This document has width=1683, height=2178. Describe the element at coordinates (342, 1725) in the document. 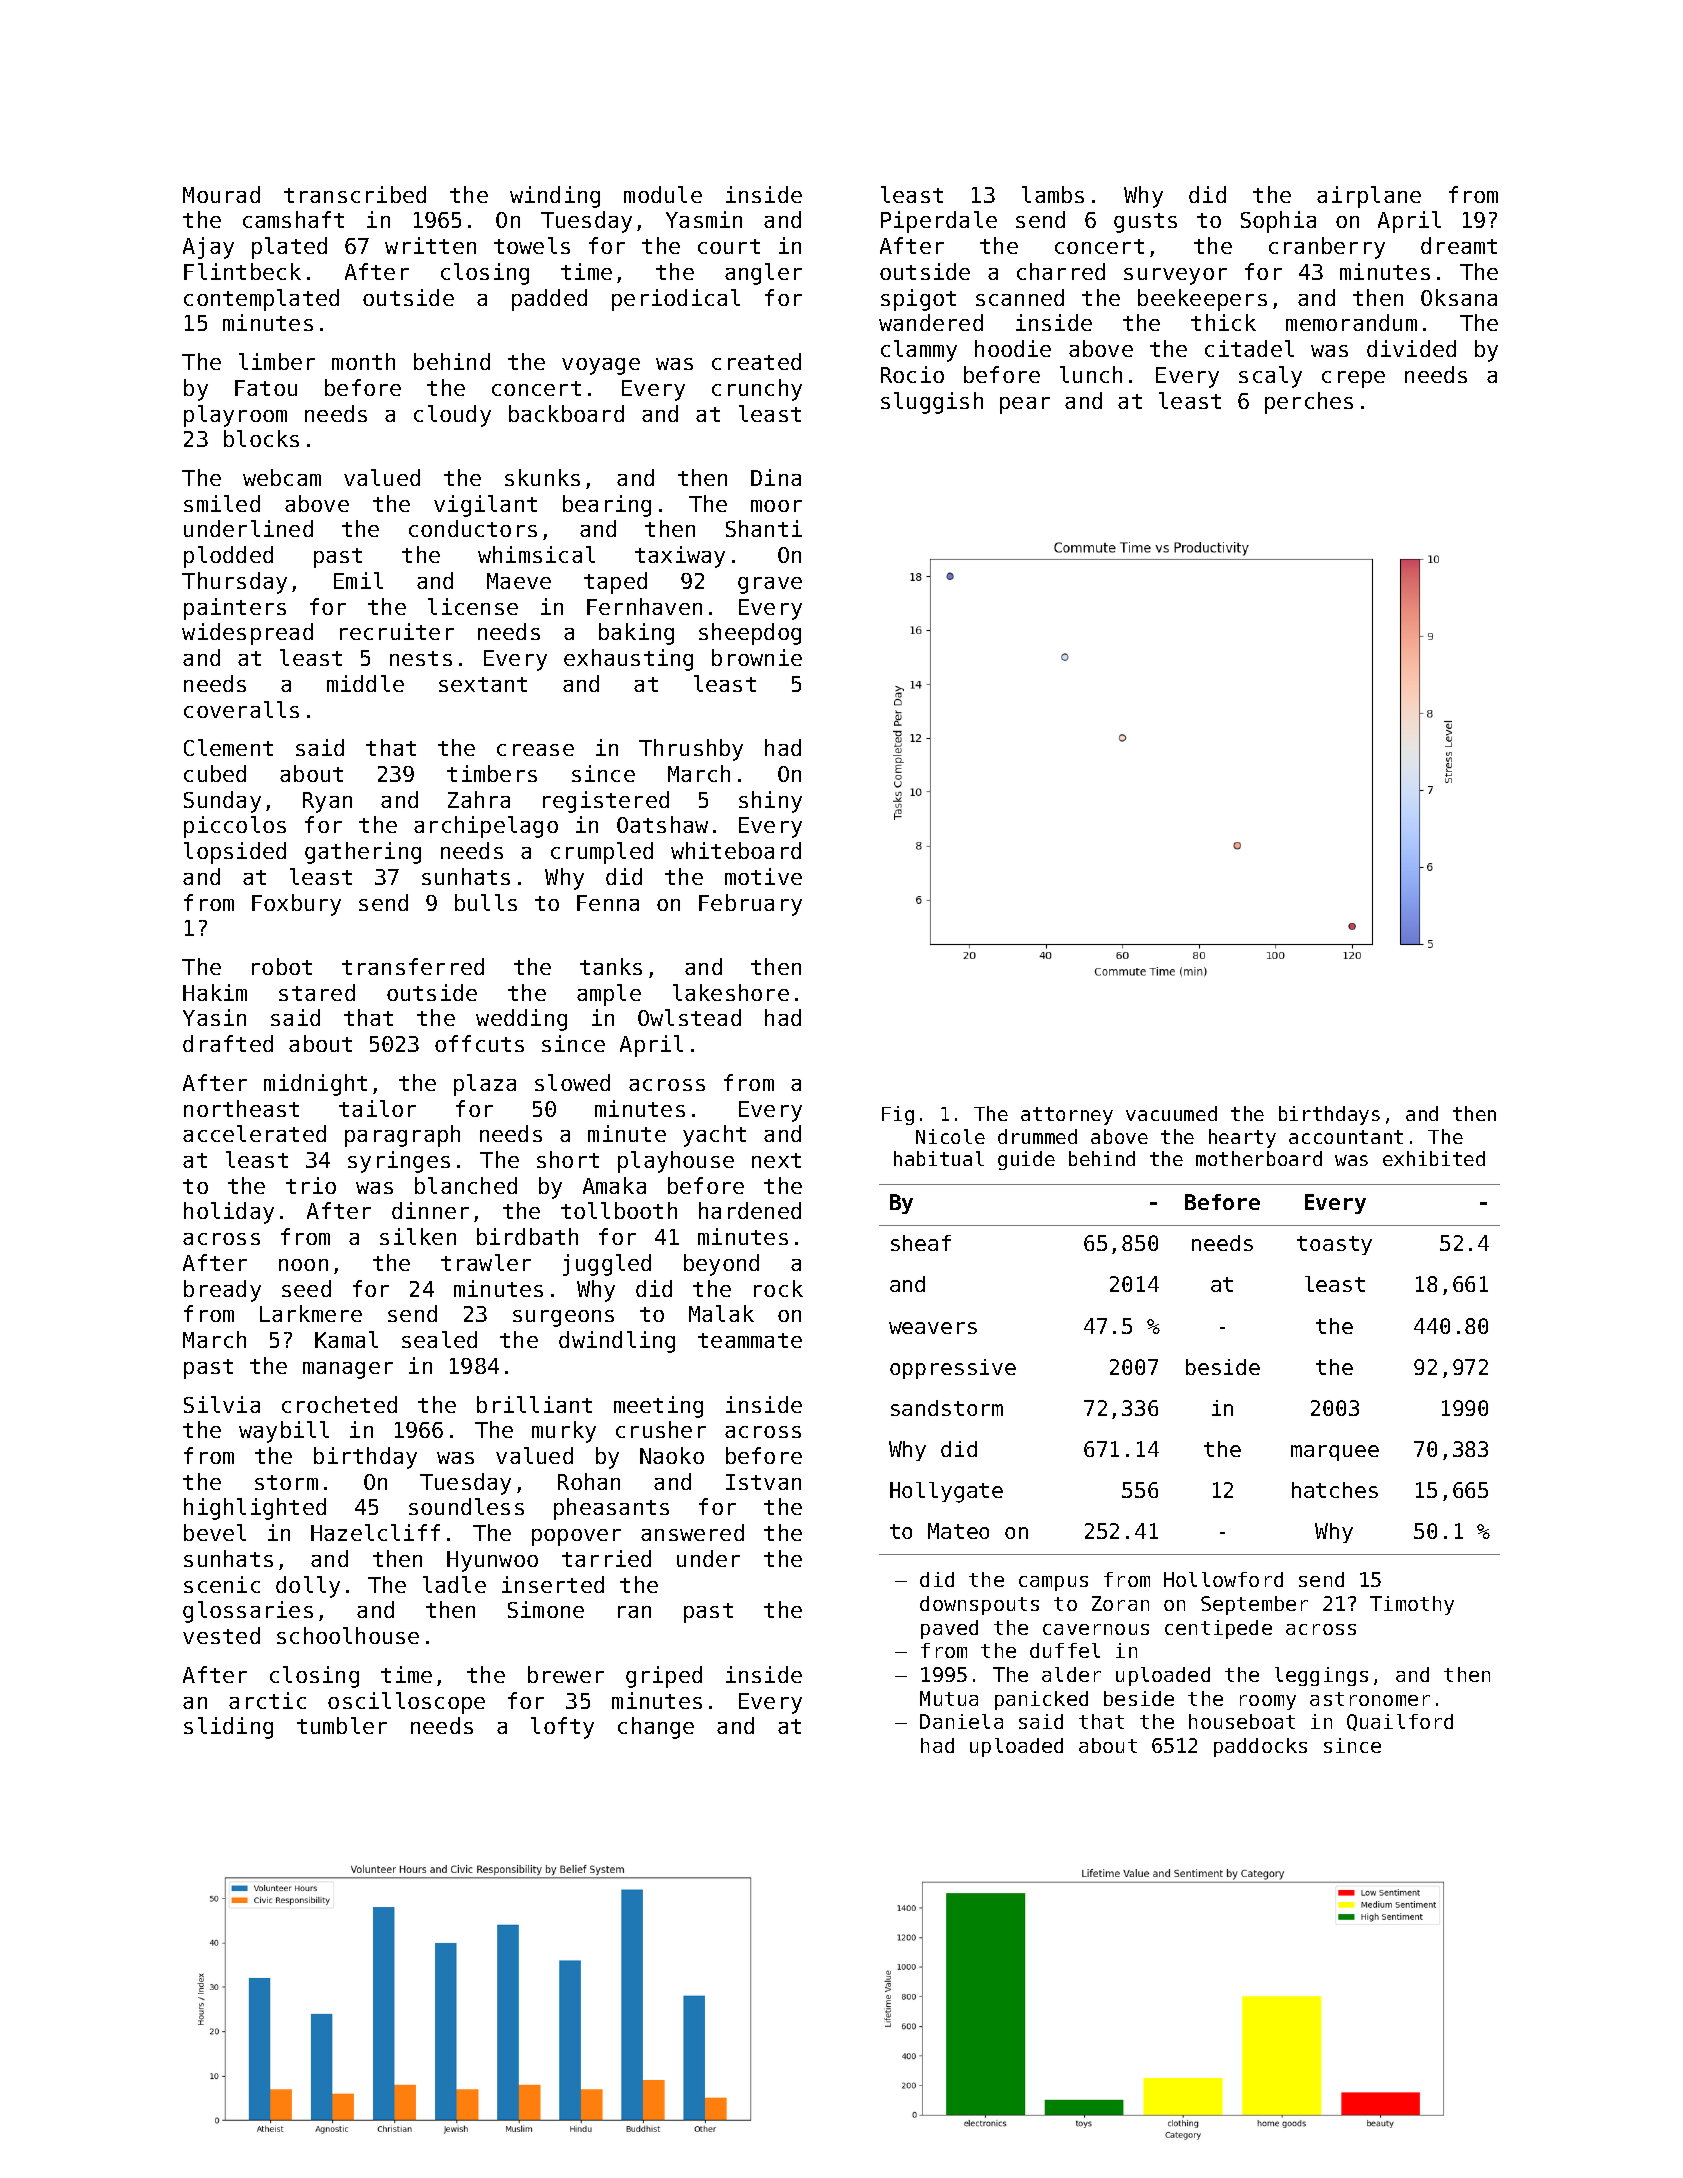

I see `tumbler` at that location.
